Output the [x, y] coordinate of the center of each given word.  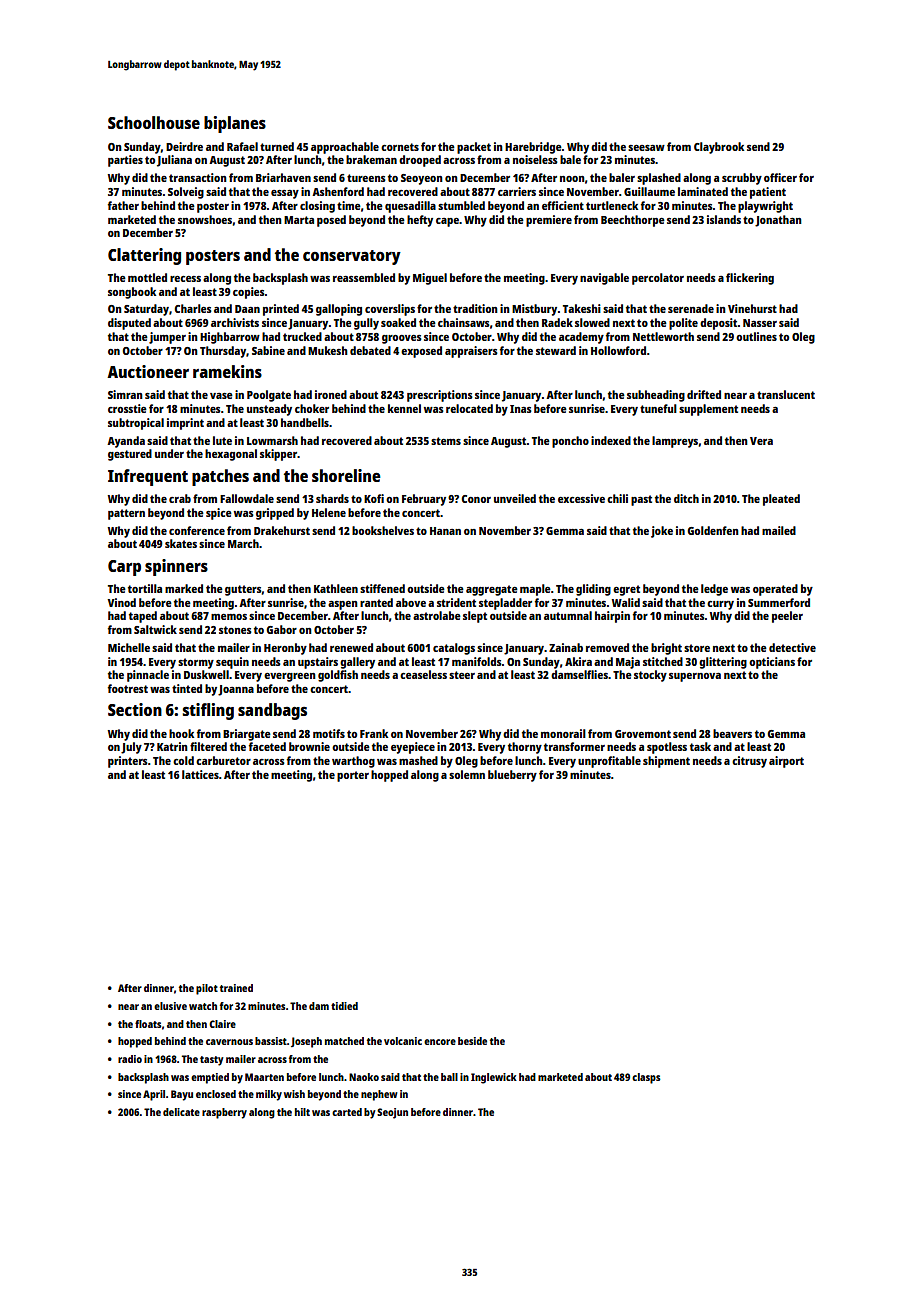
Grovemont [643, 734]
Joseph [306, 1042]
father [123, 205]
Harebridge [533, 148]
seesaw [646, 148]
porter [353, 776]
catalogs [454, 649]
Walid [626, 602]
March [243, 543]
